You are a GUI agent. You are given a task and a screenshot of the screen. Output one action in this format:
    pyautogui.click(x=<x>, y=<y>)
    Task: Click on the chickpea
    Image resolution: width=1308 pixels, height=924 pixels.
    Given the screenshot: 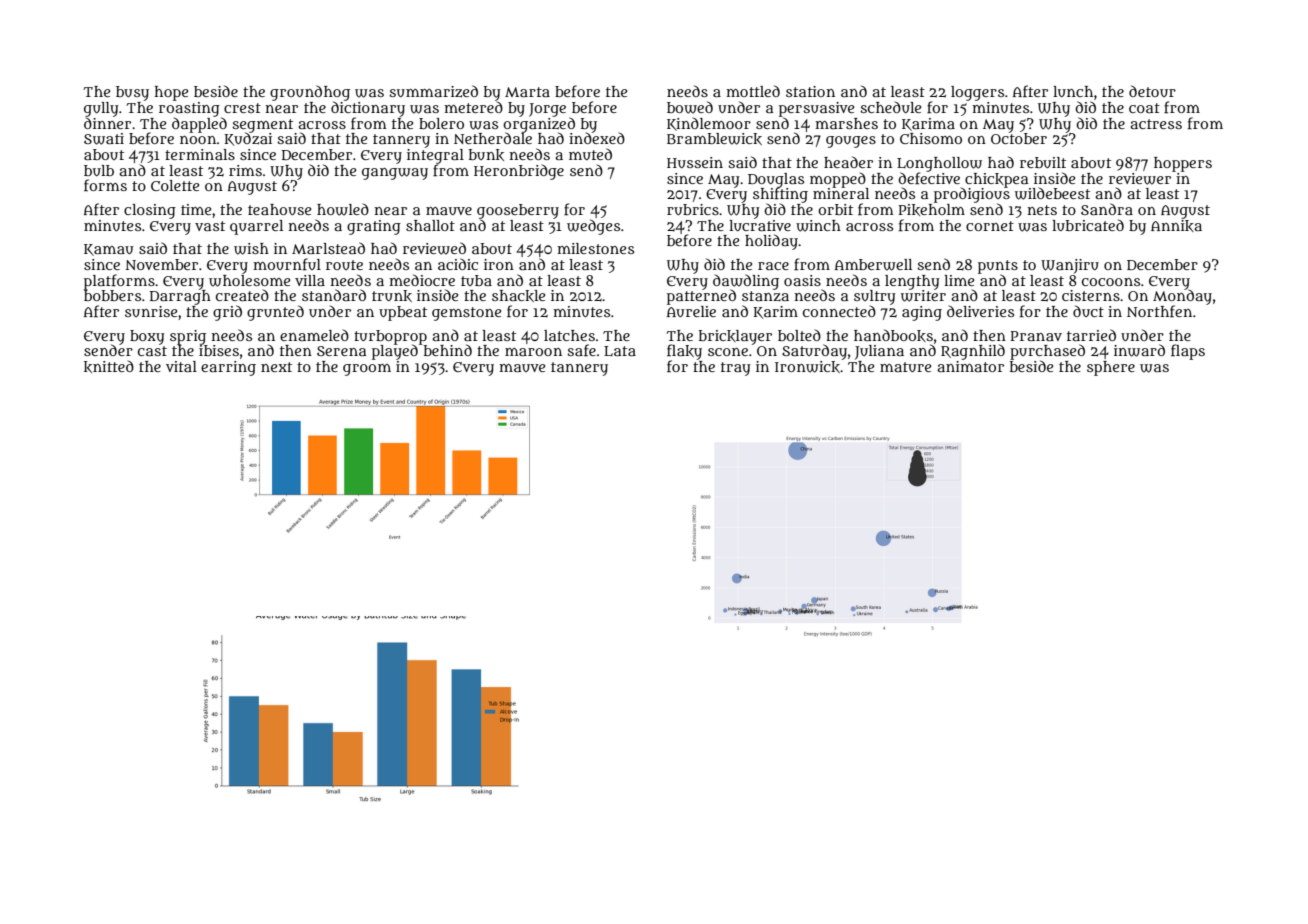 What is the action you would take?
    pyautogui.click(x=996, y=180)
